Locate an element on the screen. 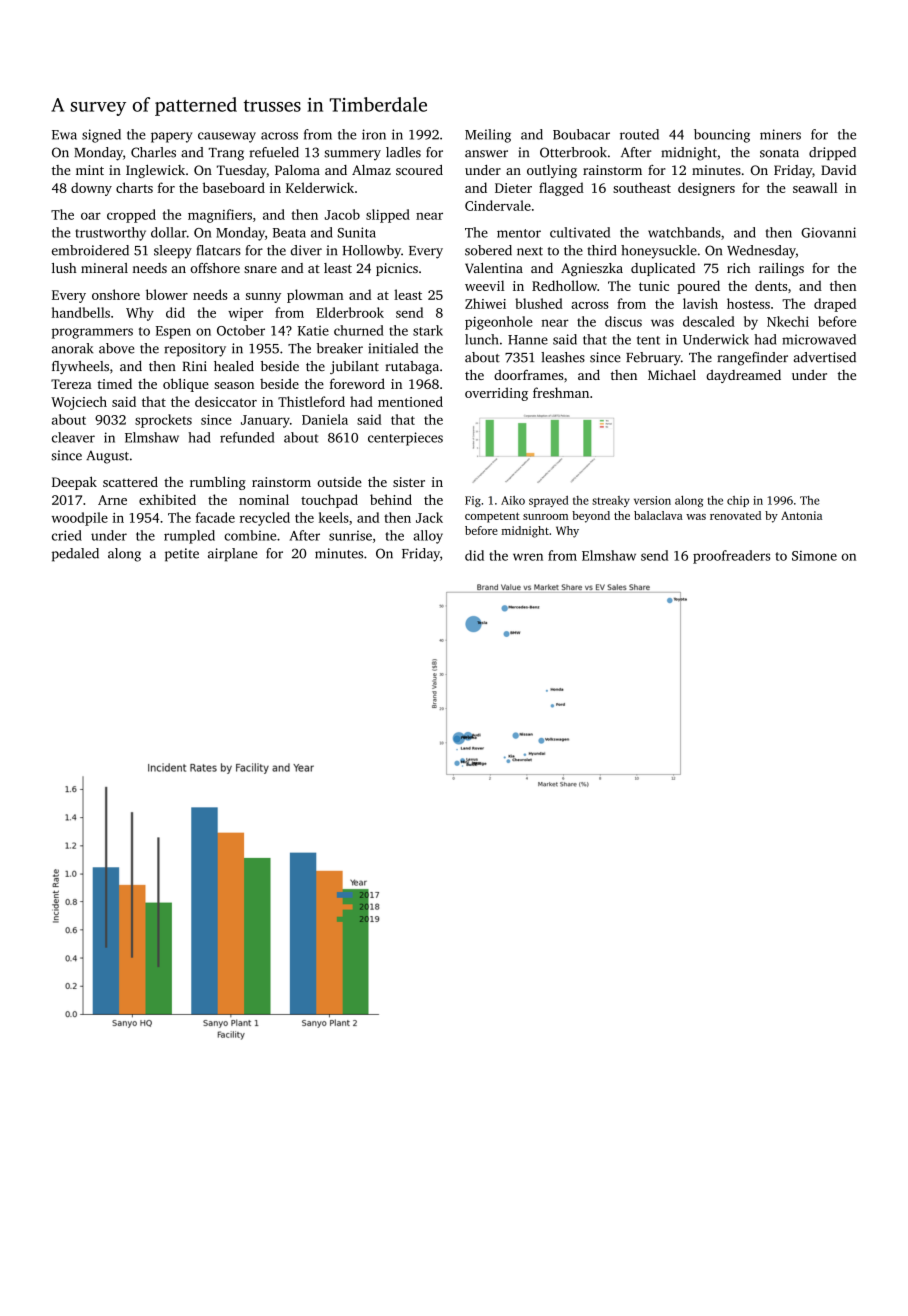 This screenshot has height=1316, width=908. outside is located at coordinates (339, 482).
